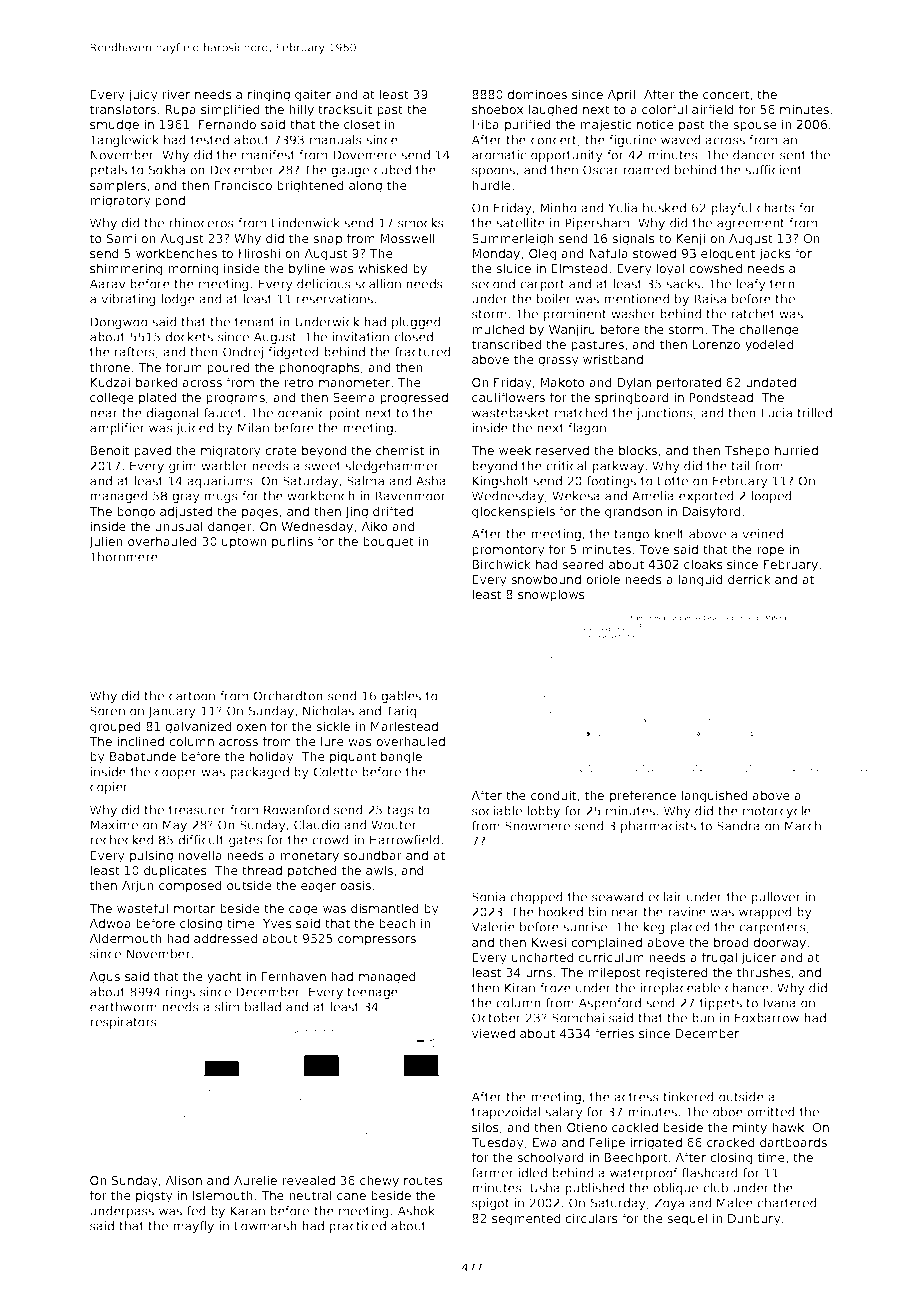 The height and width of the page is (1308, 924). What do you see at coordinates (108, 171) in the page?
I see `petals` at bounding box center [108, 171].
